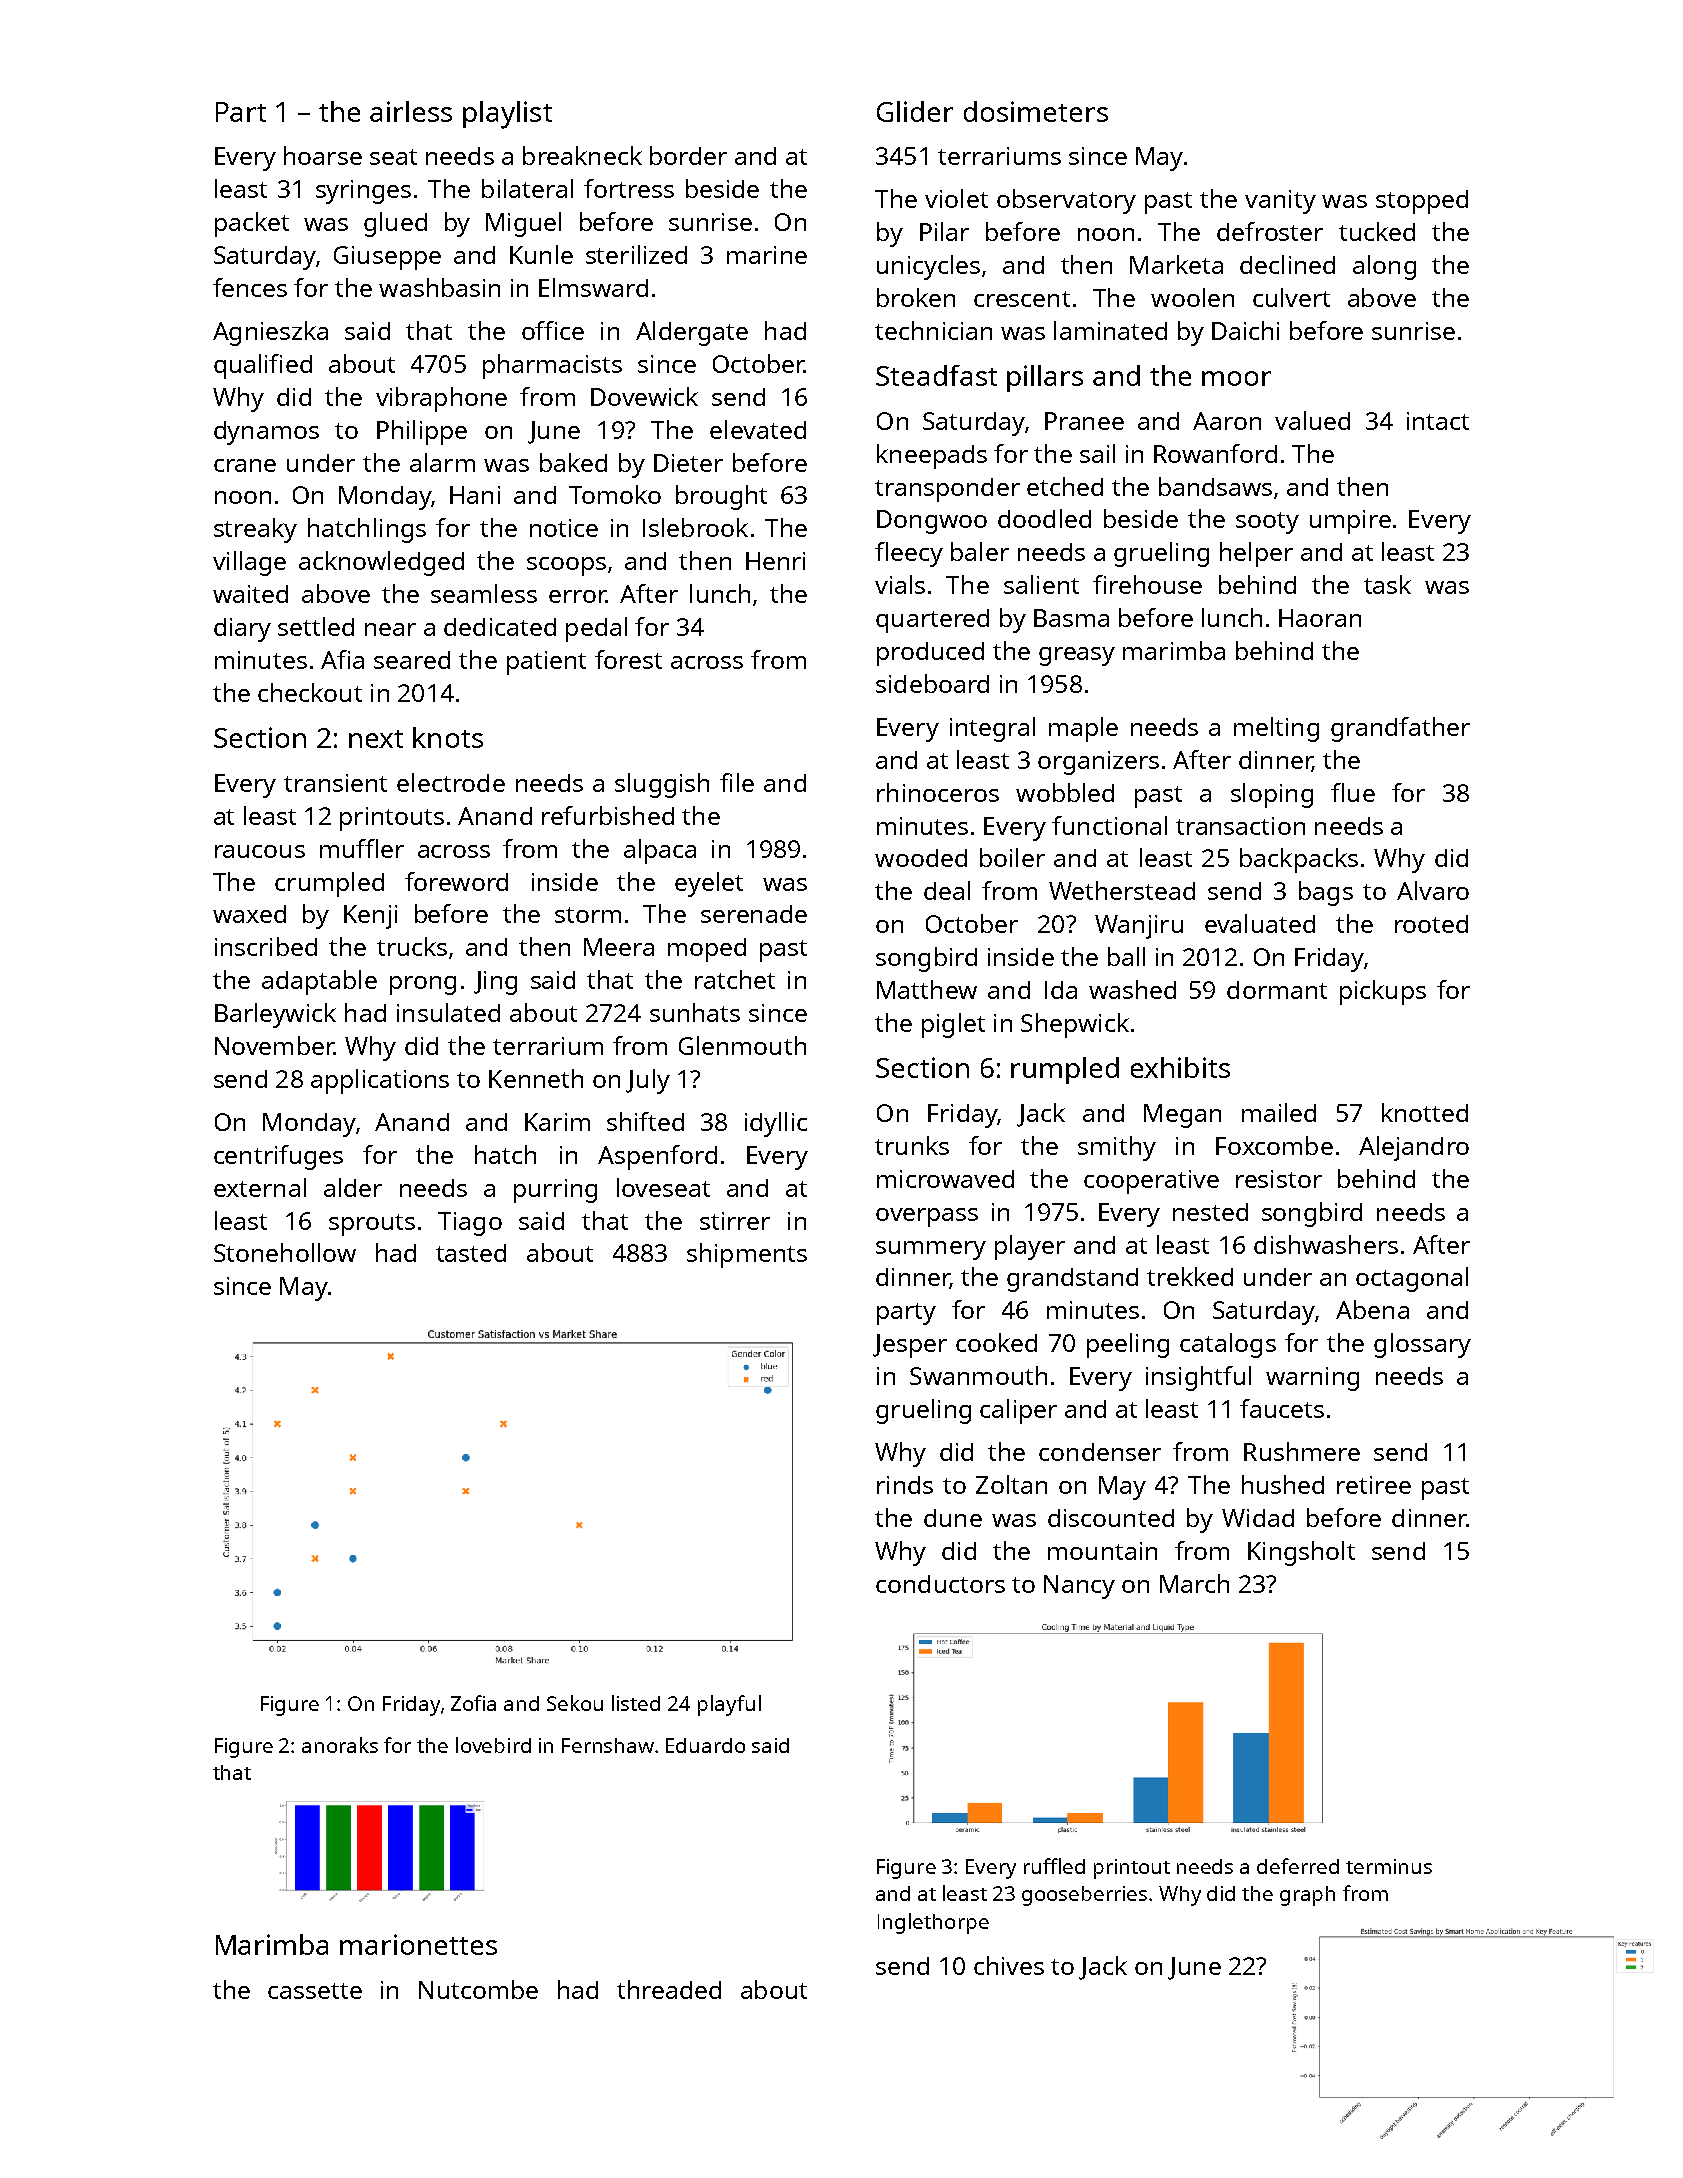  I want to click on rinds, so click(905, 1485).
